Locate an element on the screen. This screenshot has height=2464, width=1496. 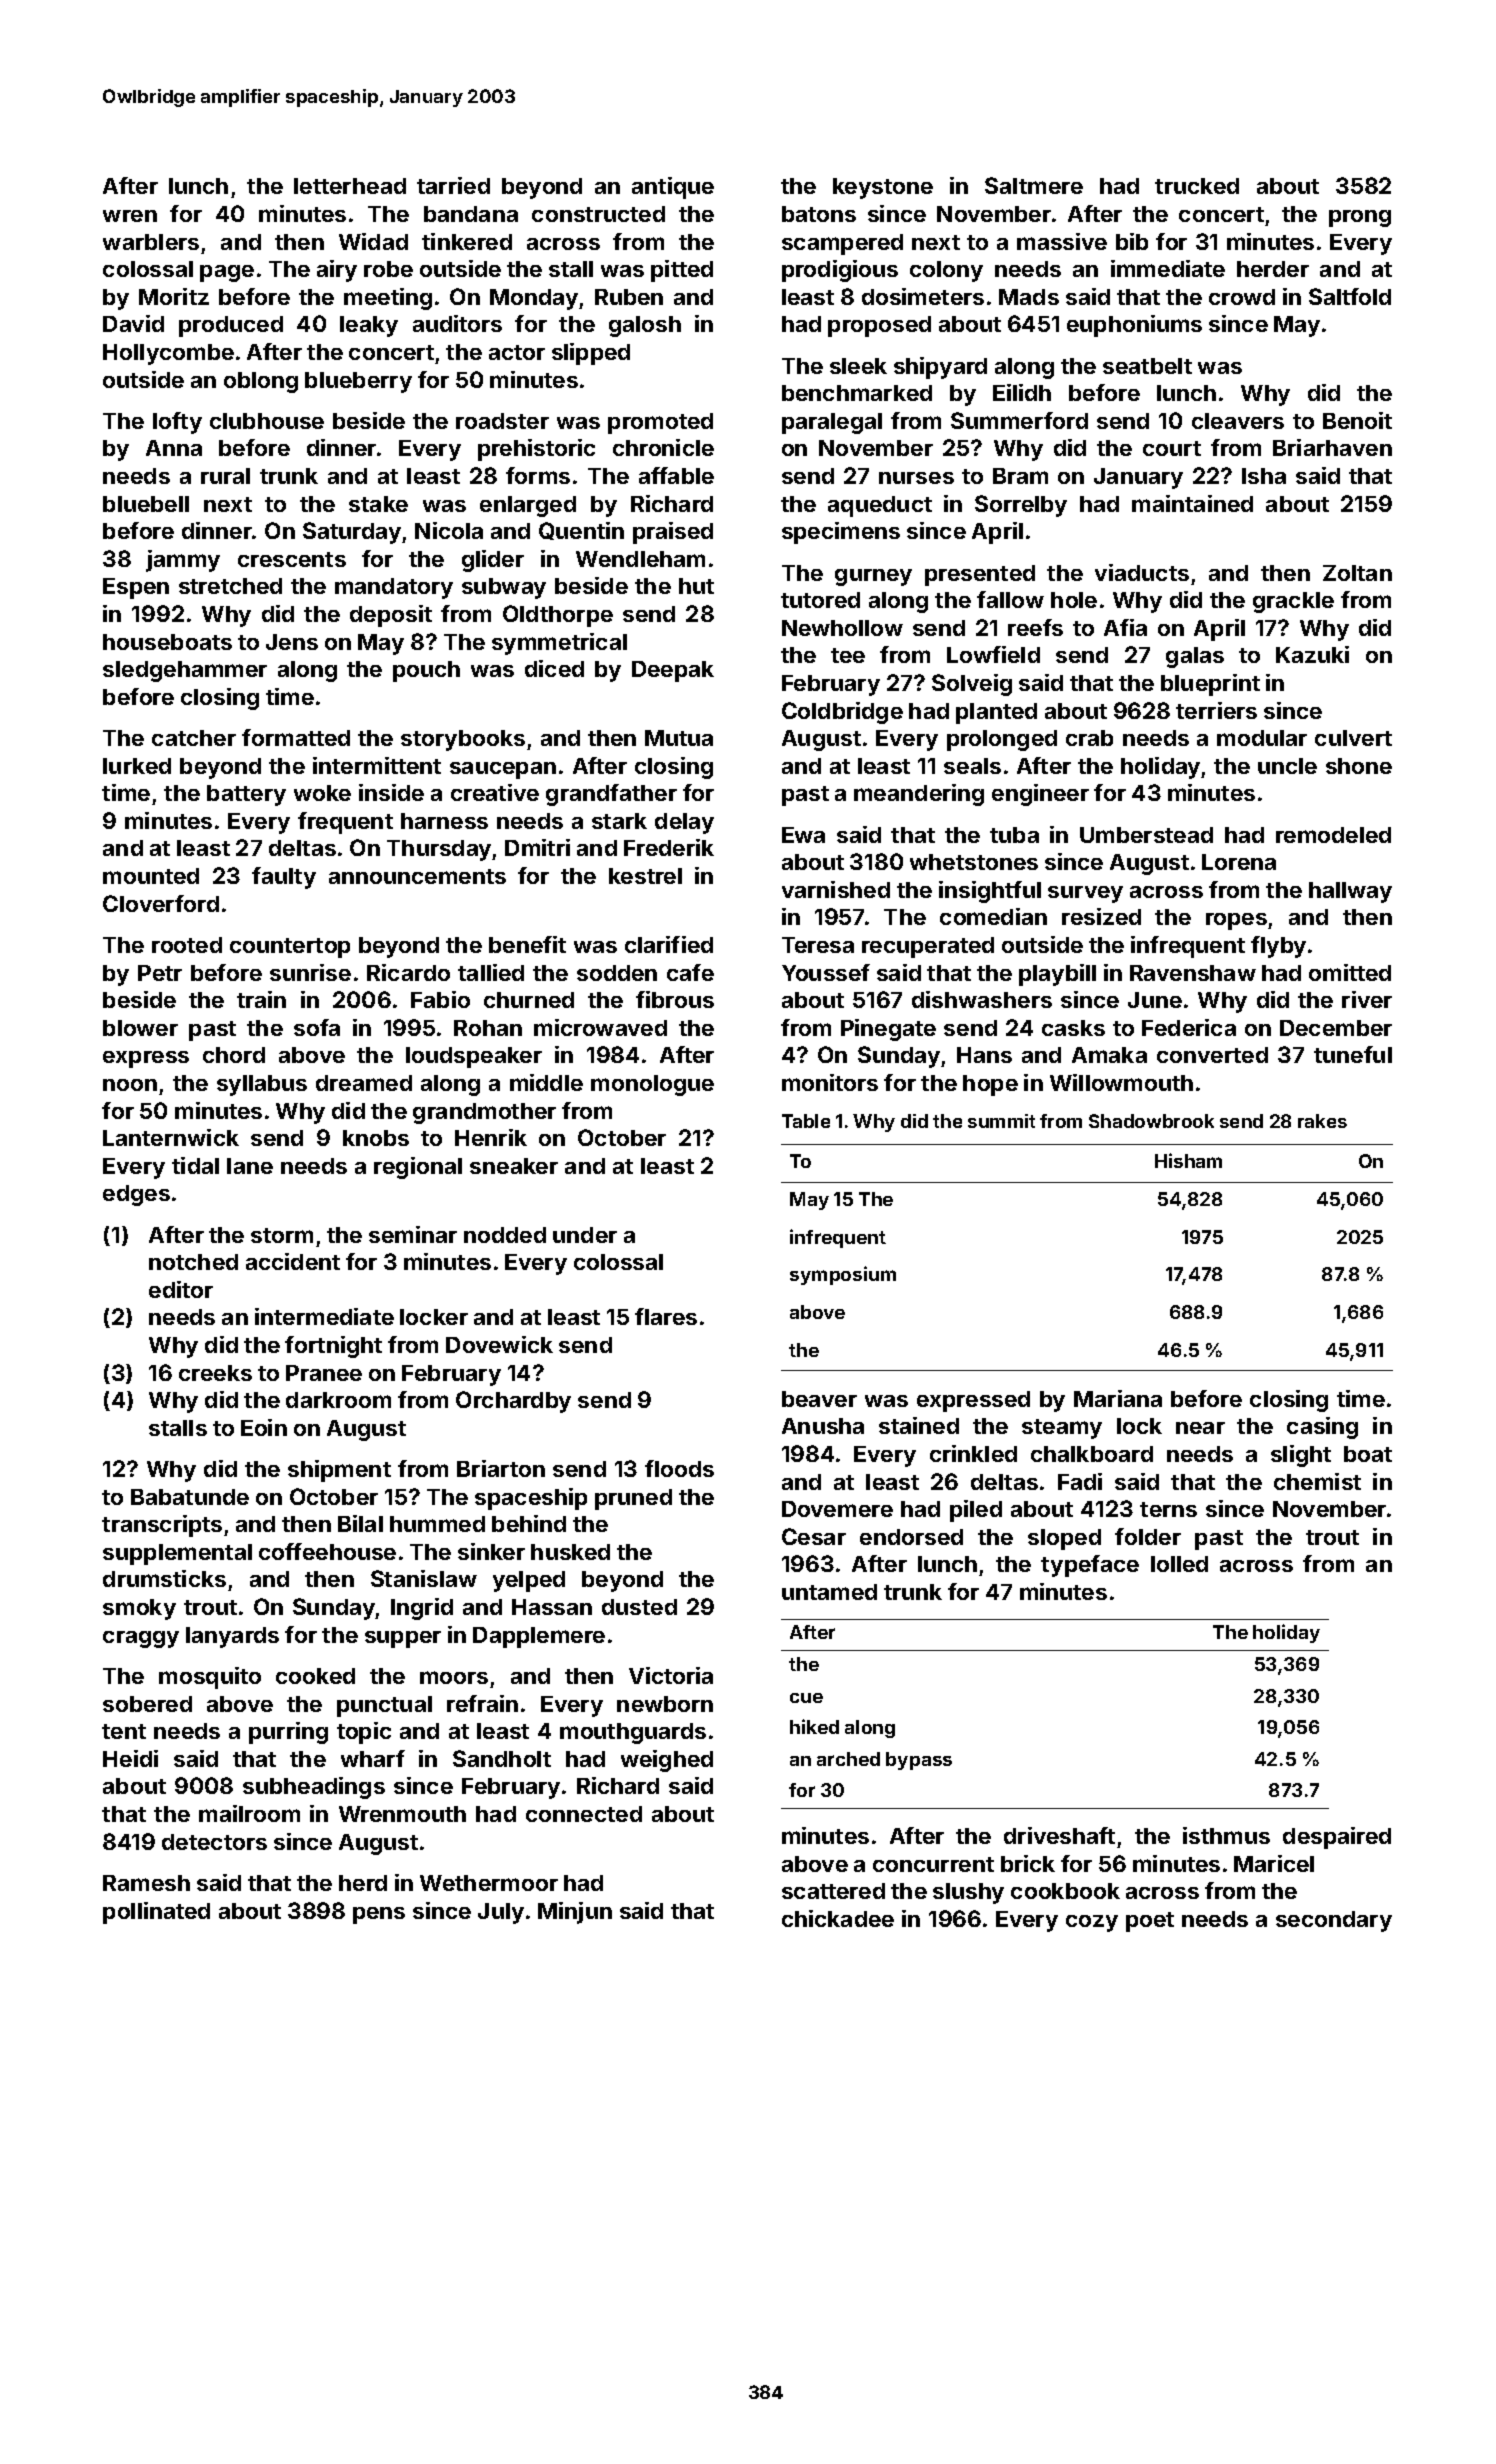
intermediate is located at coordinates (324, 1316).
